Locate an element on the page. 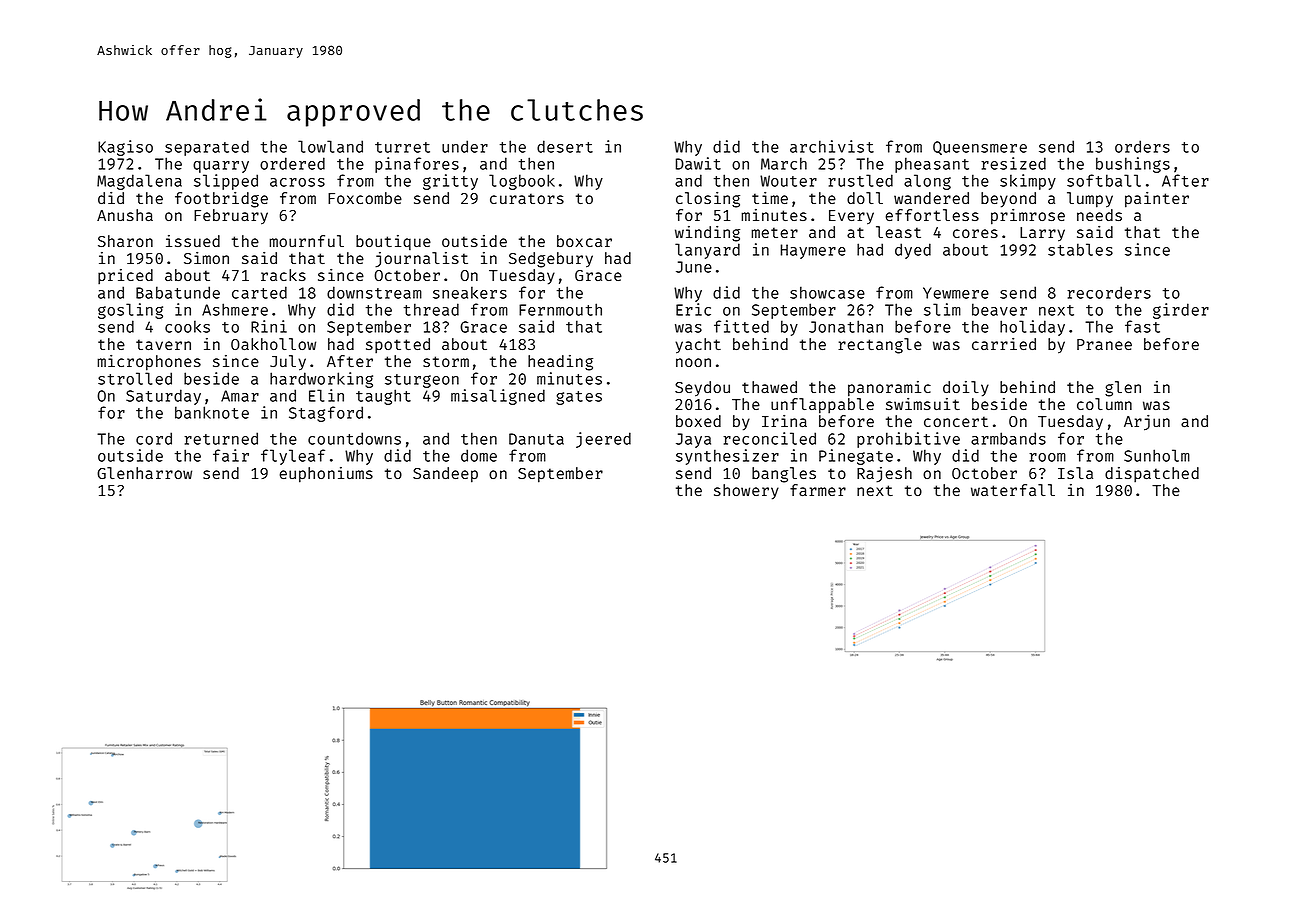  desert is located at coordinates (565, 146).
